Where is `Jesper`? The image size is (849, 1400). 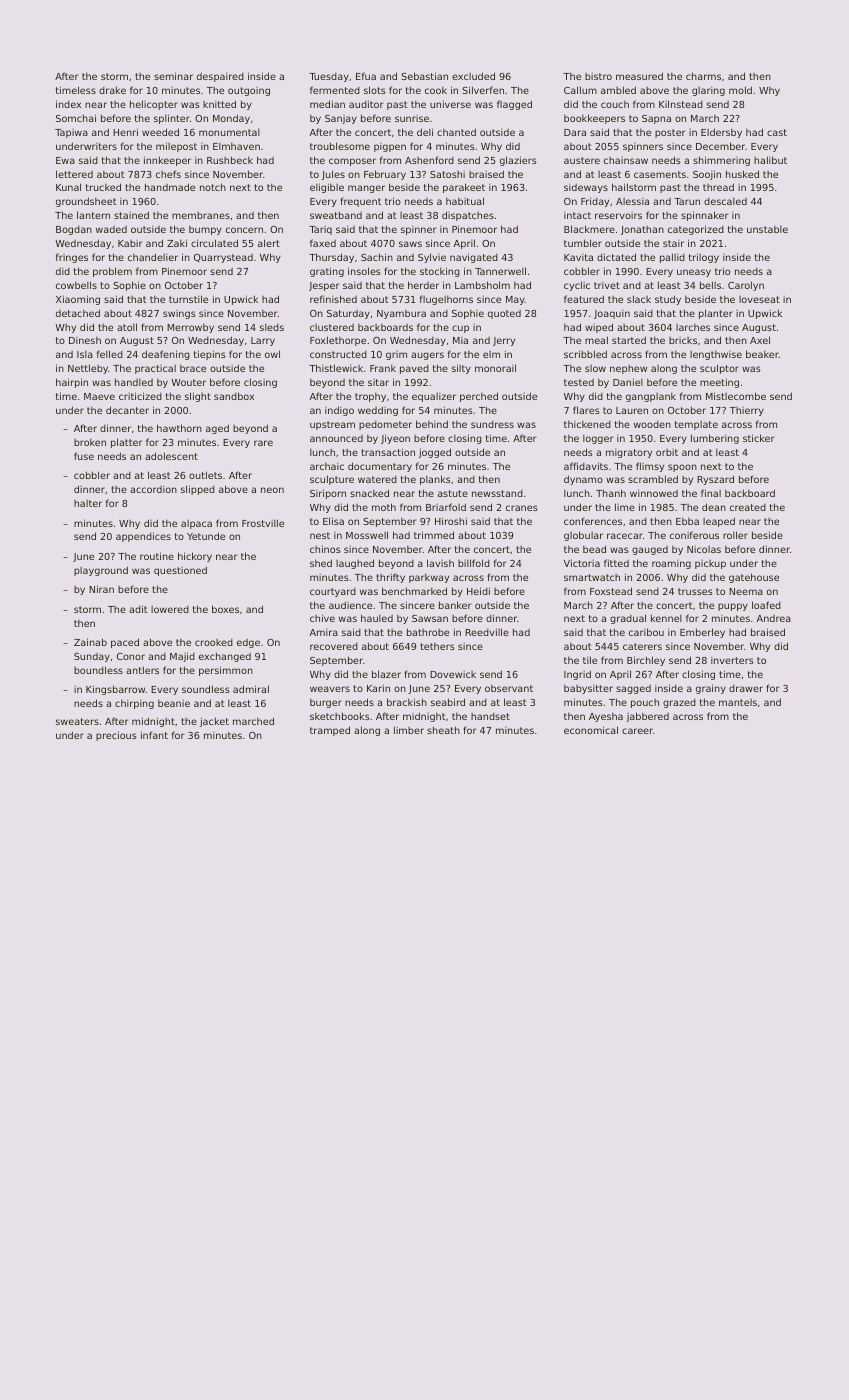 Jesper is located at coordinates (324, 286).
